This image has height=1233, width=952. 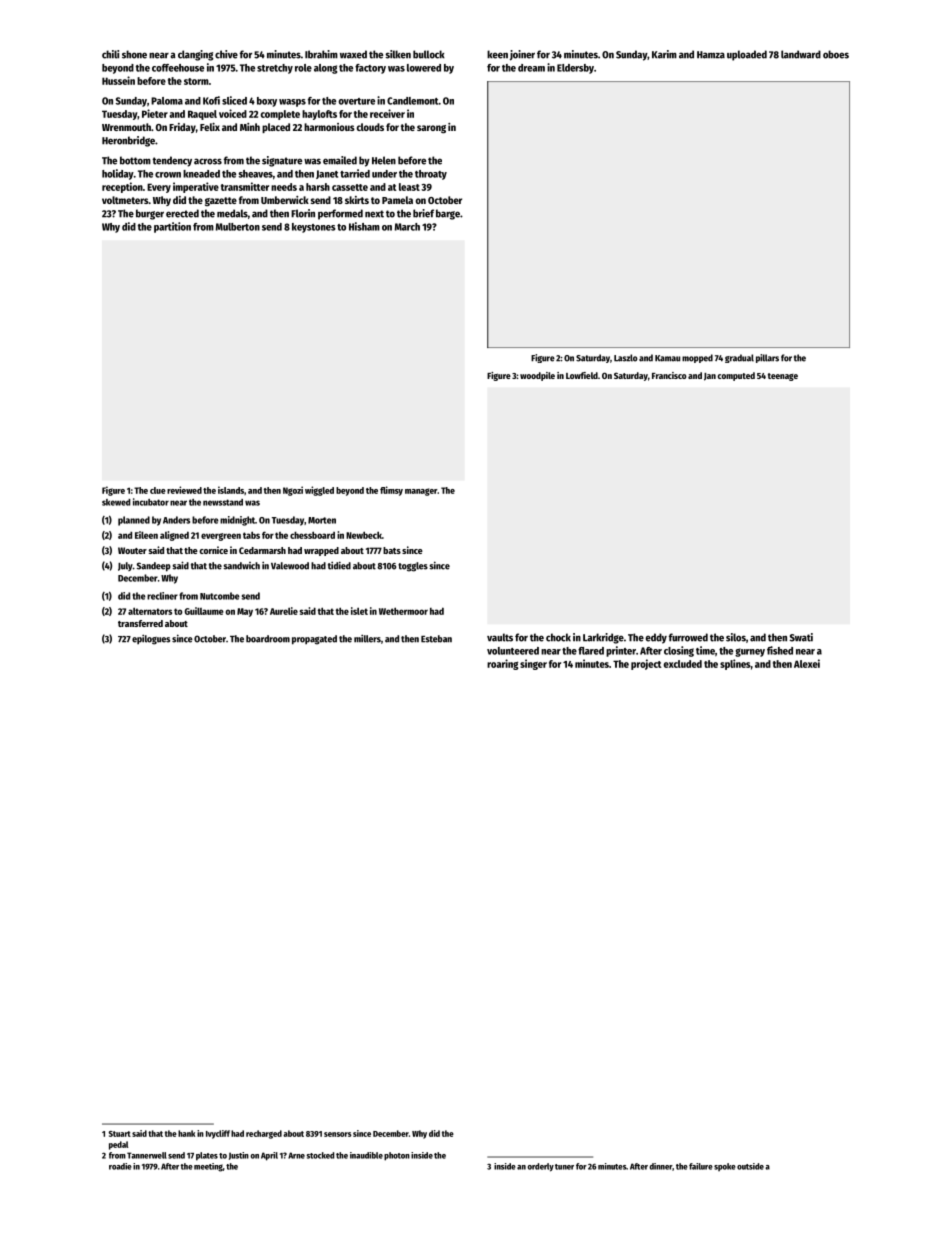 I want to click on partition, so click(x=172, y=227).
